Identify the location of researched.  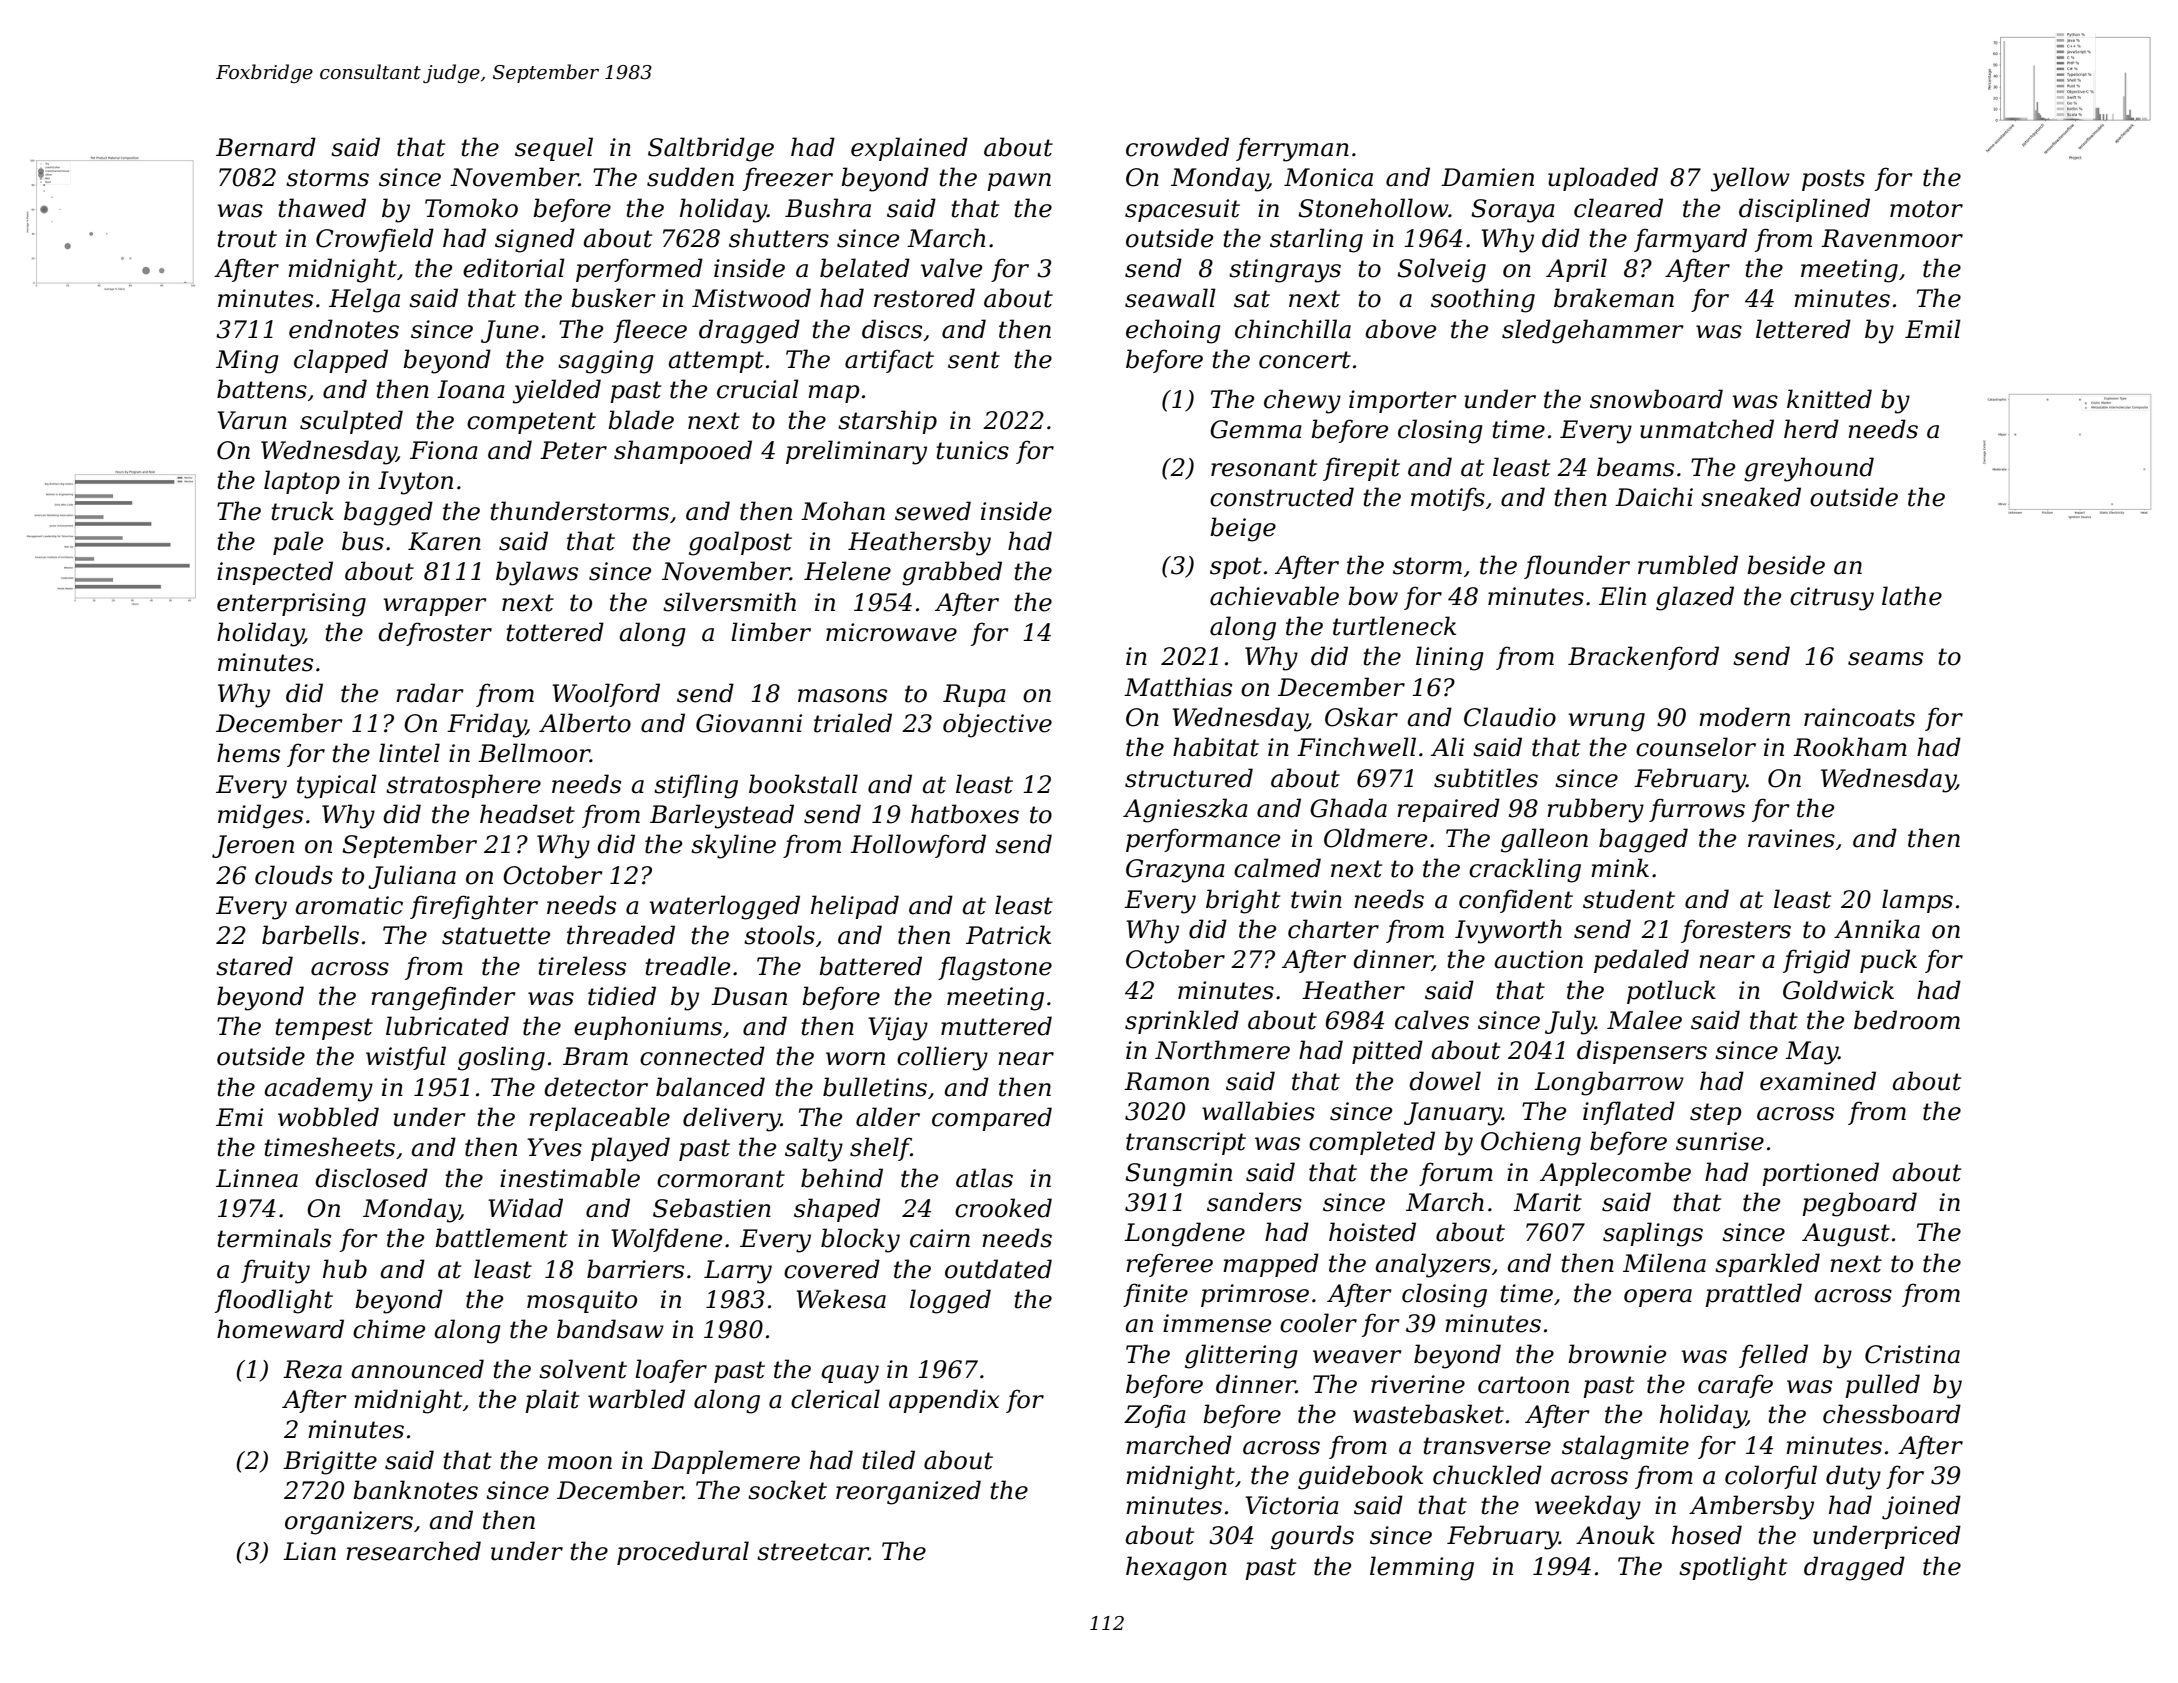
(413, 1551).
